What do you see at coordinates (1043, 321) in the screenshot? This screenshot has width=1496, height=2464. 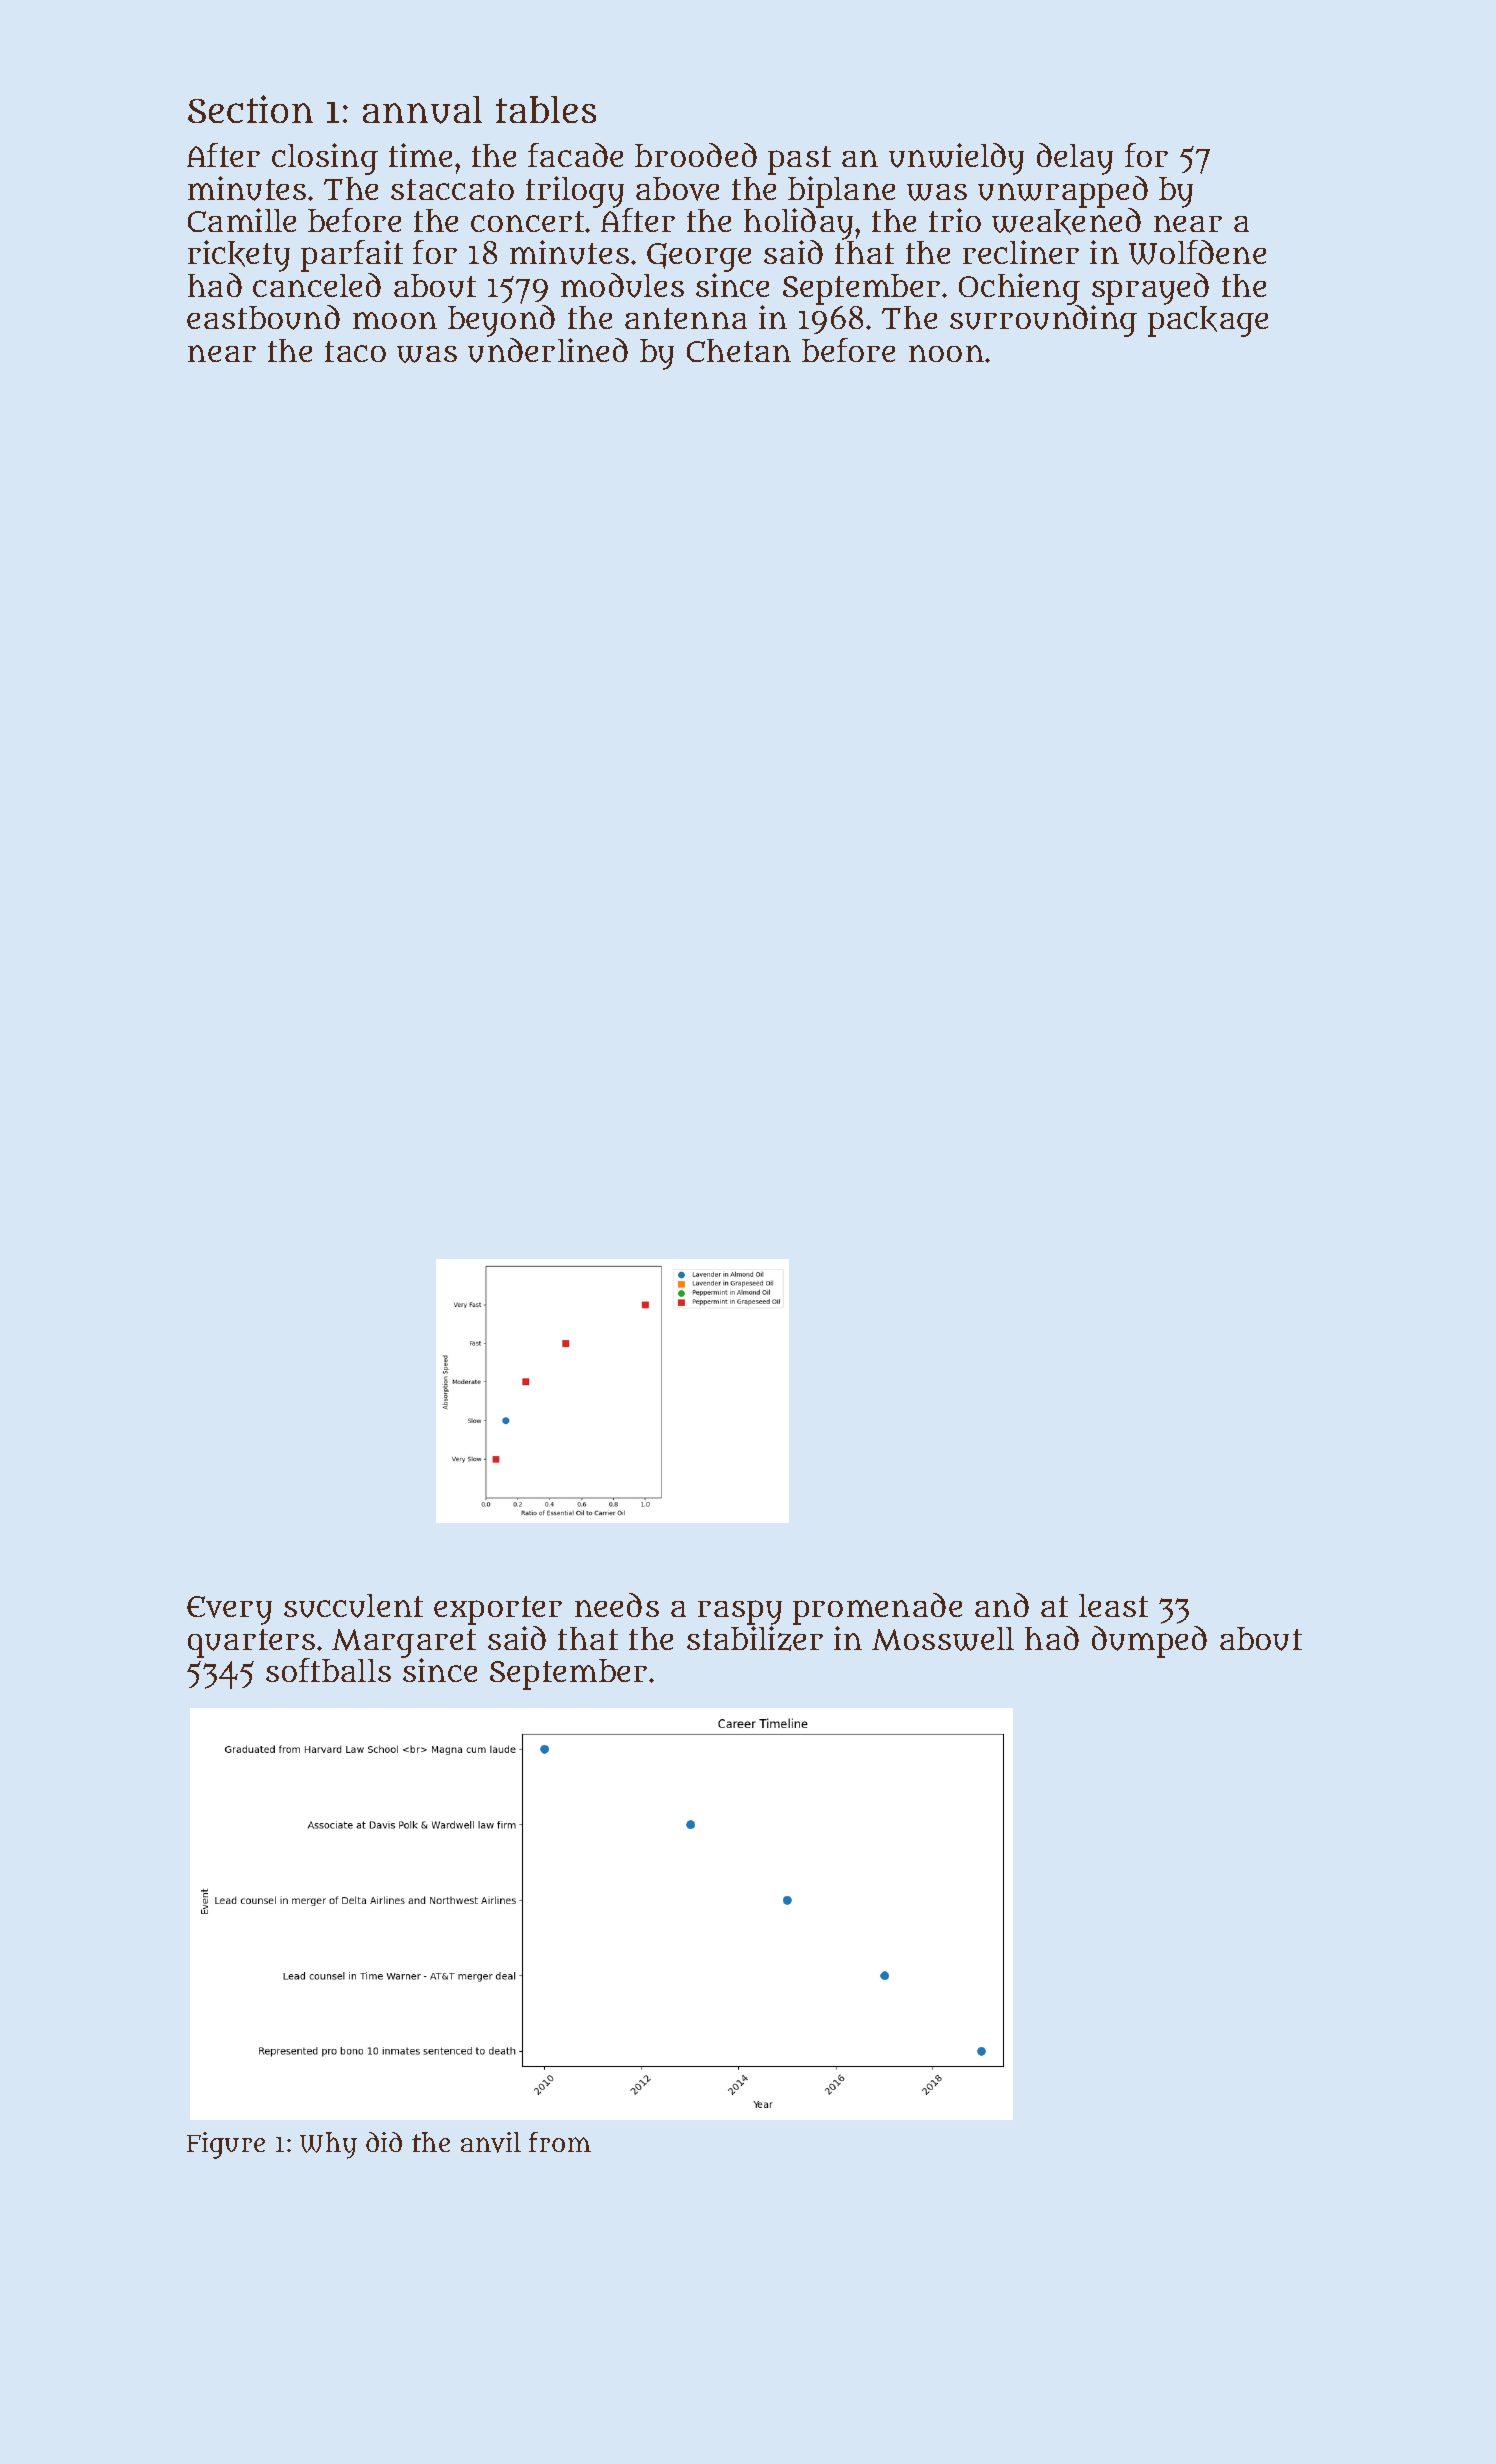 I see `surrounding` at bounding box center [1043, 321].
